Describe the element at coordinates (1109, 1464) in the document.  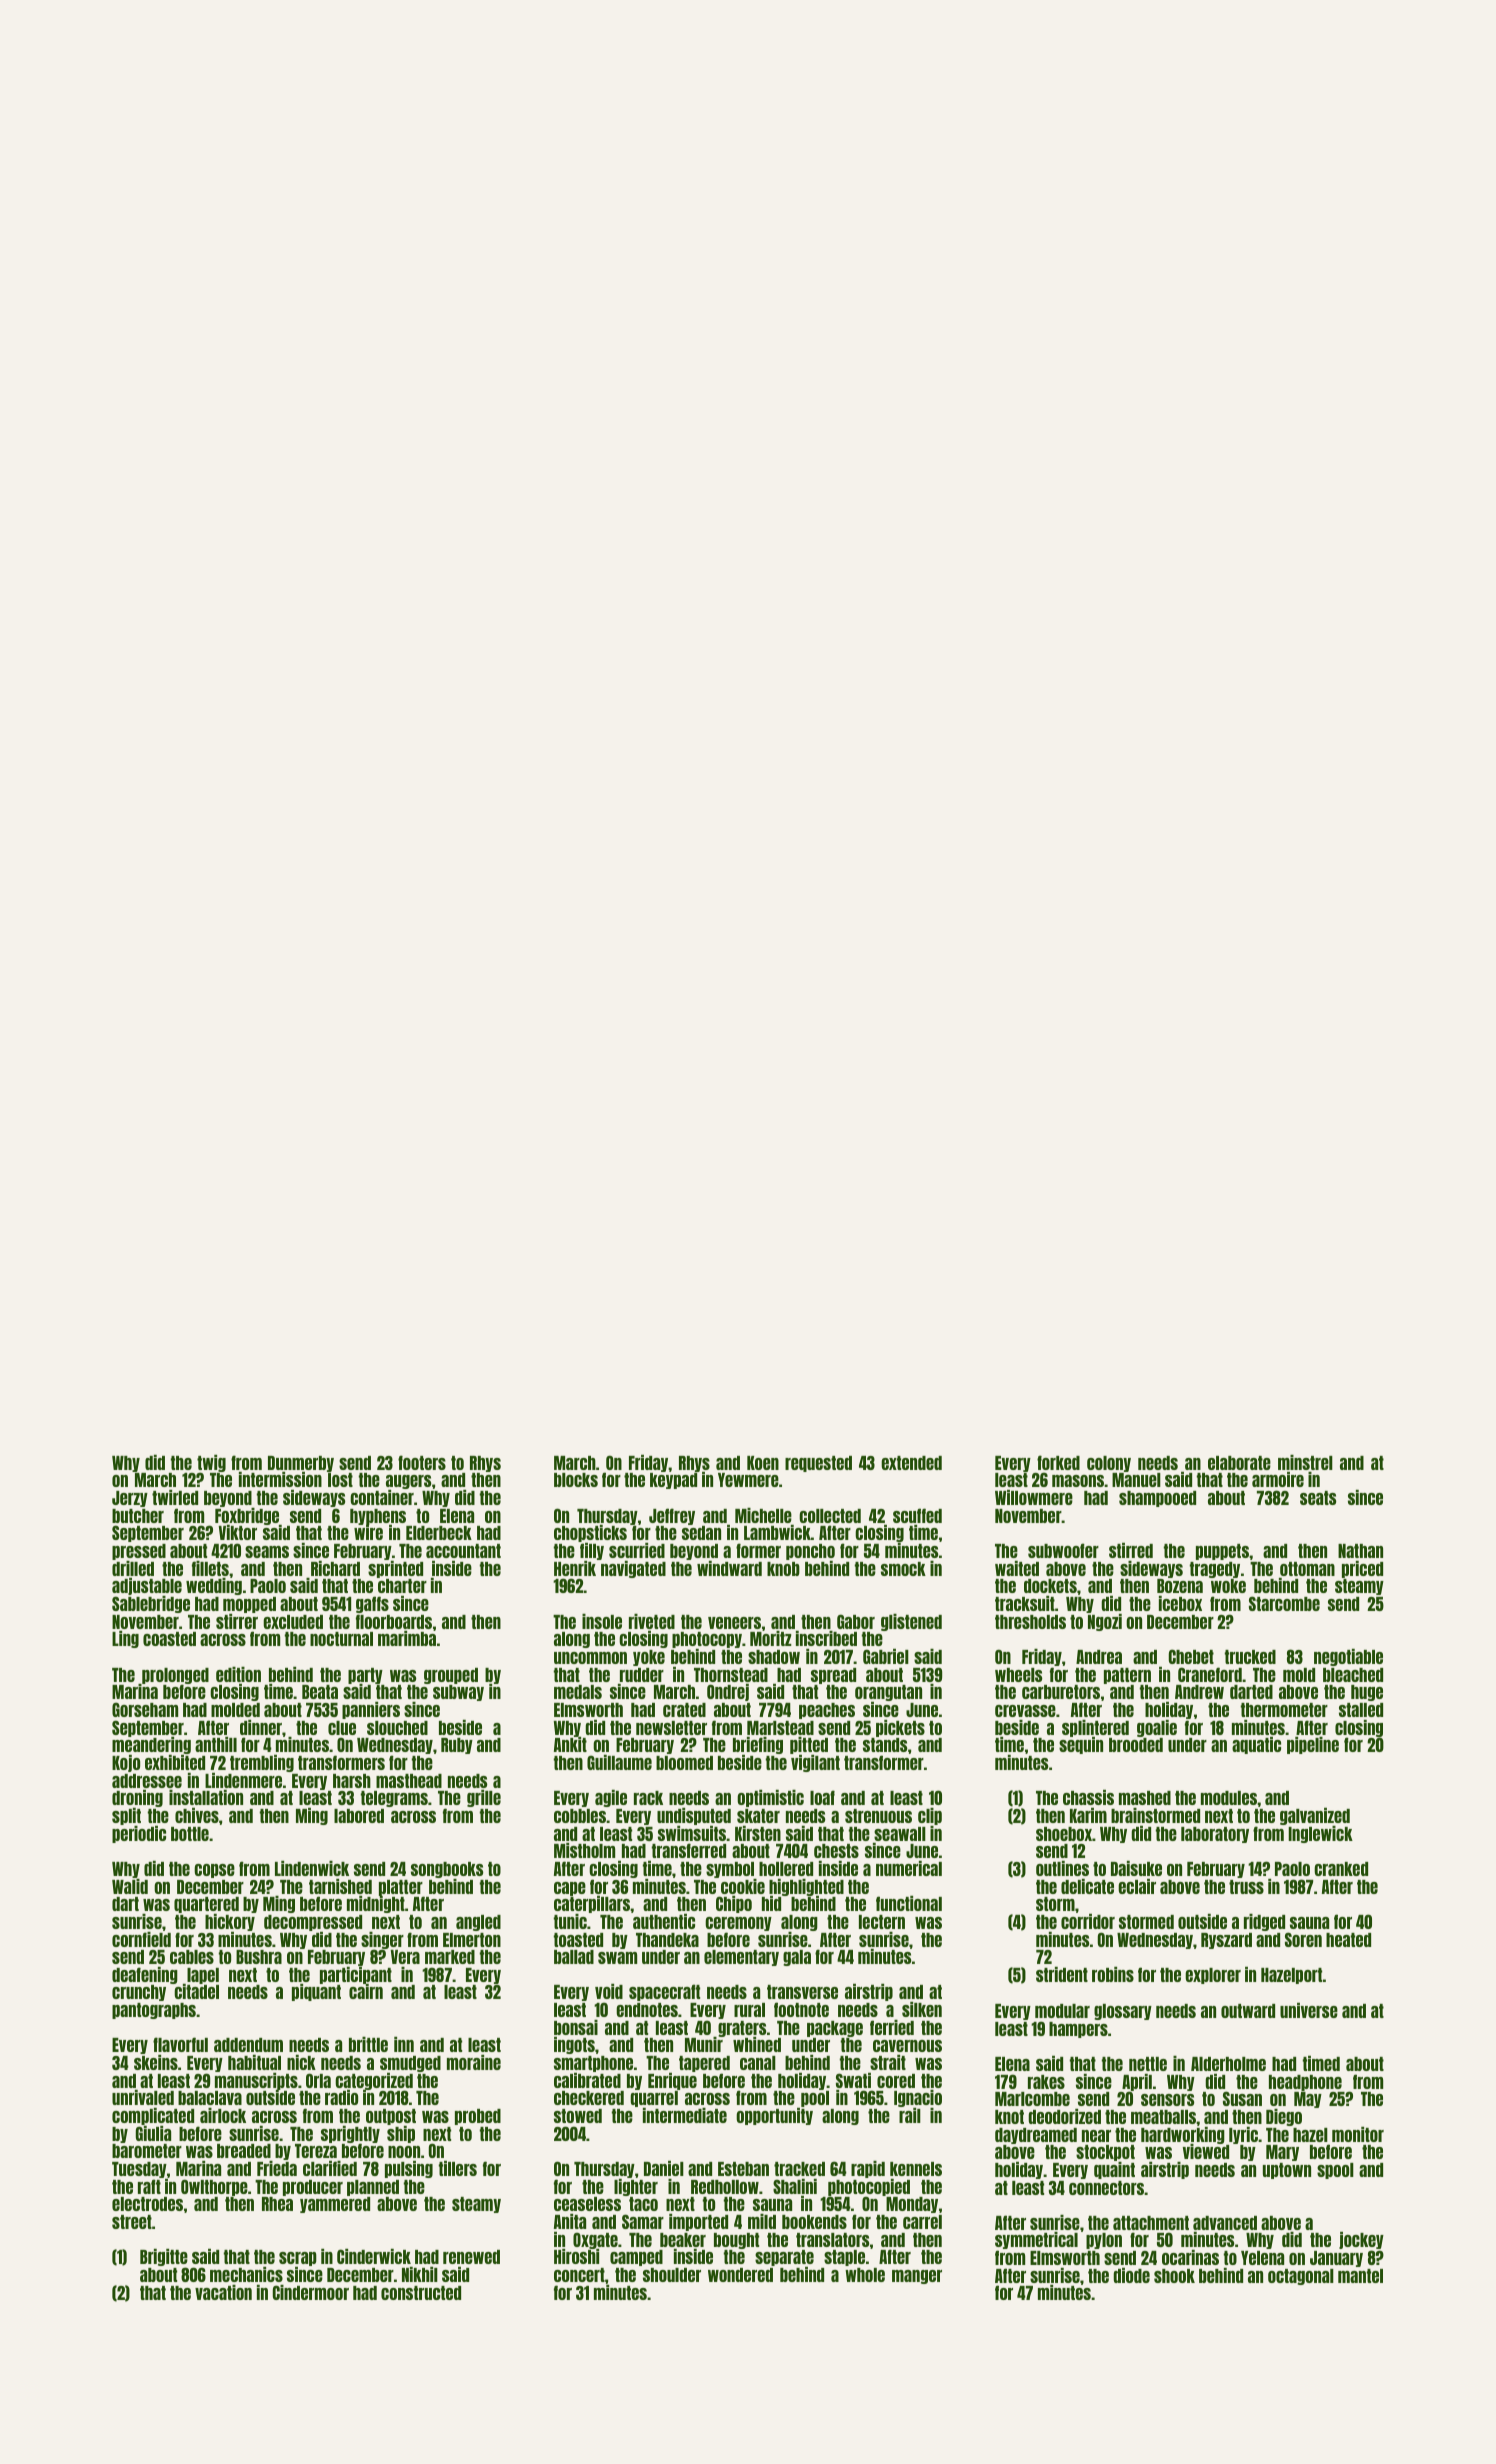
I see `colony` at that location.
